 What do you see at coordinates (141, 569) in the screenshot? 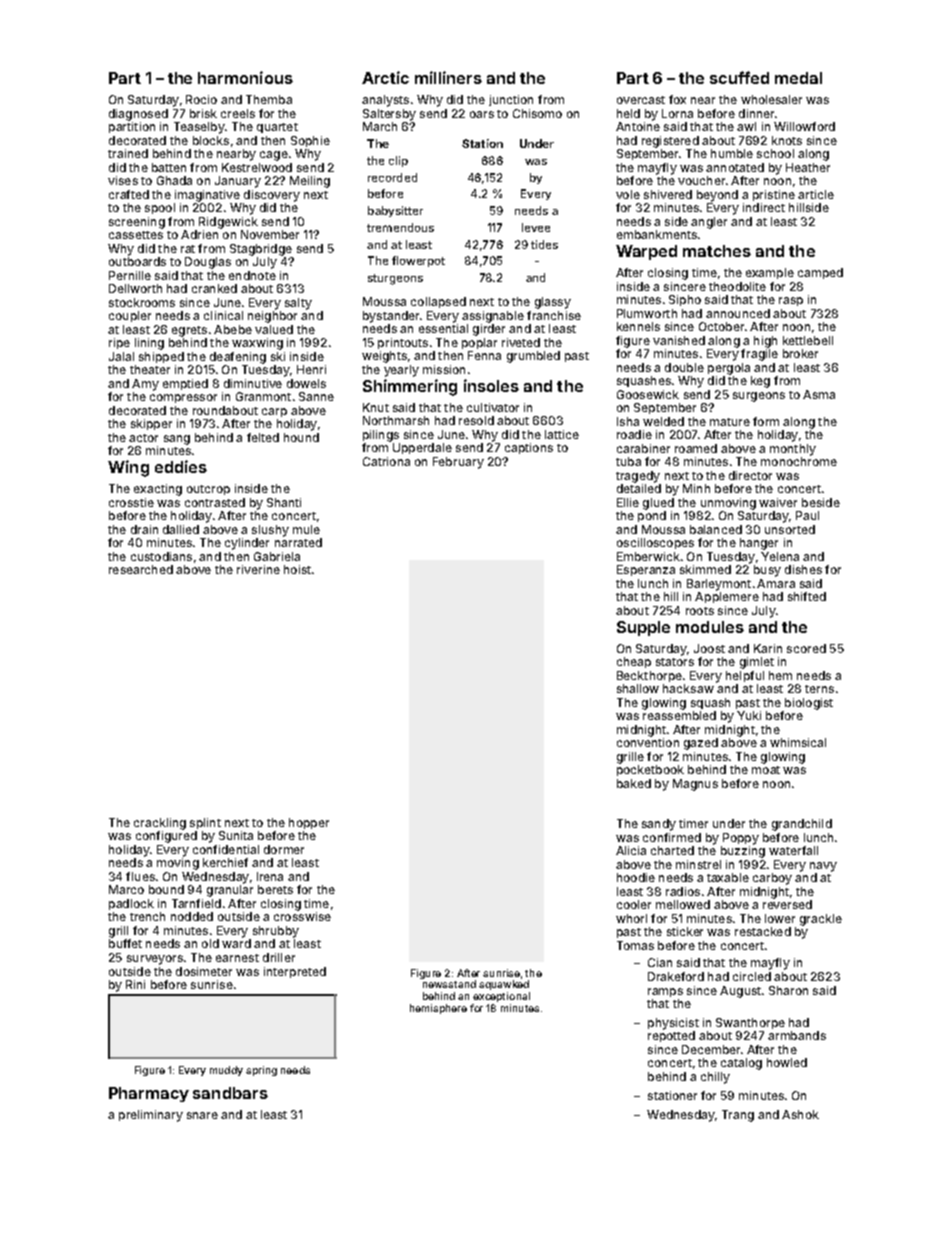
I see `researched` at bounding box center [141, 569].
